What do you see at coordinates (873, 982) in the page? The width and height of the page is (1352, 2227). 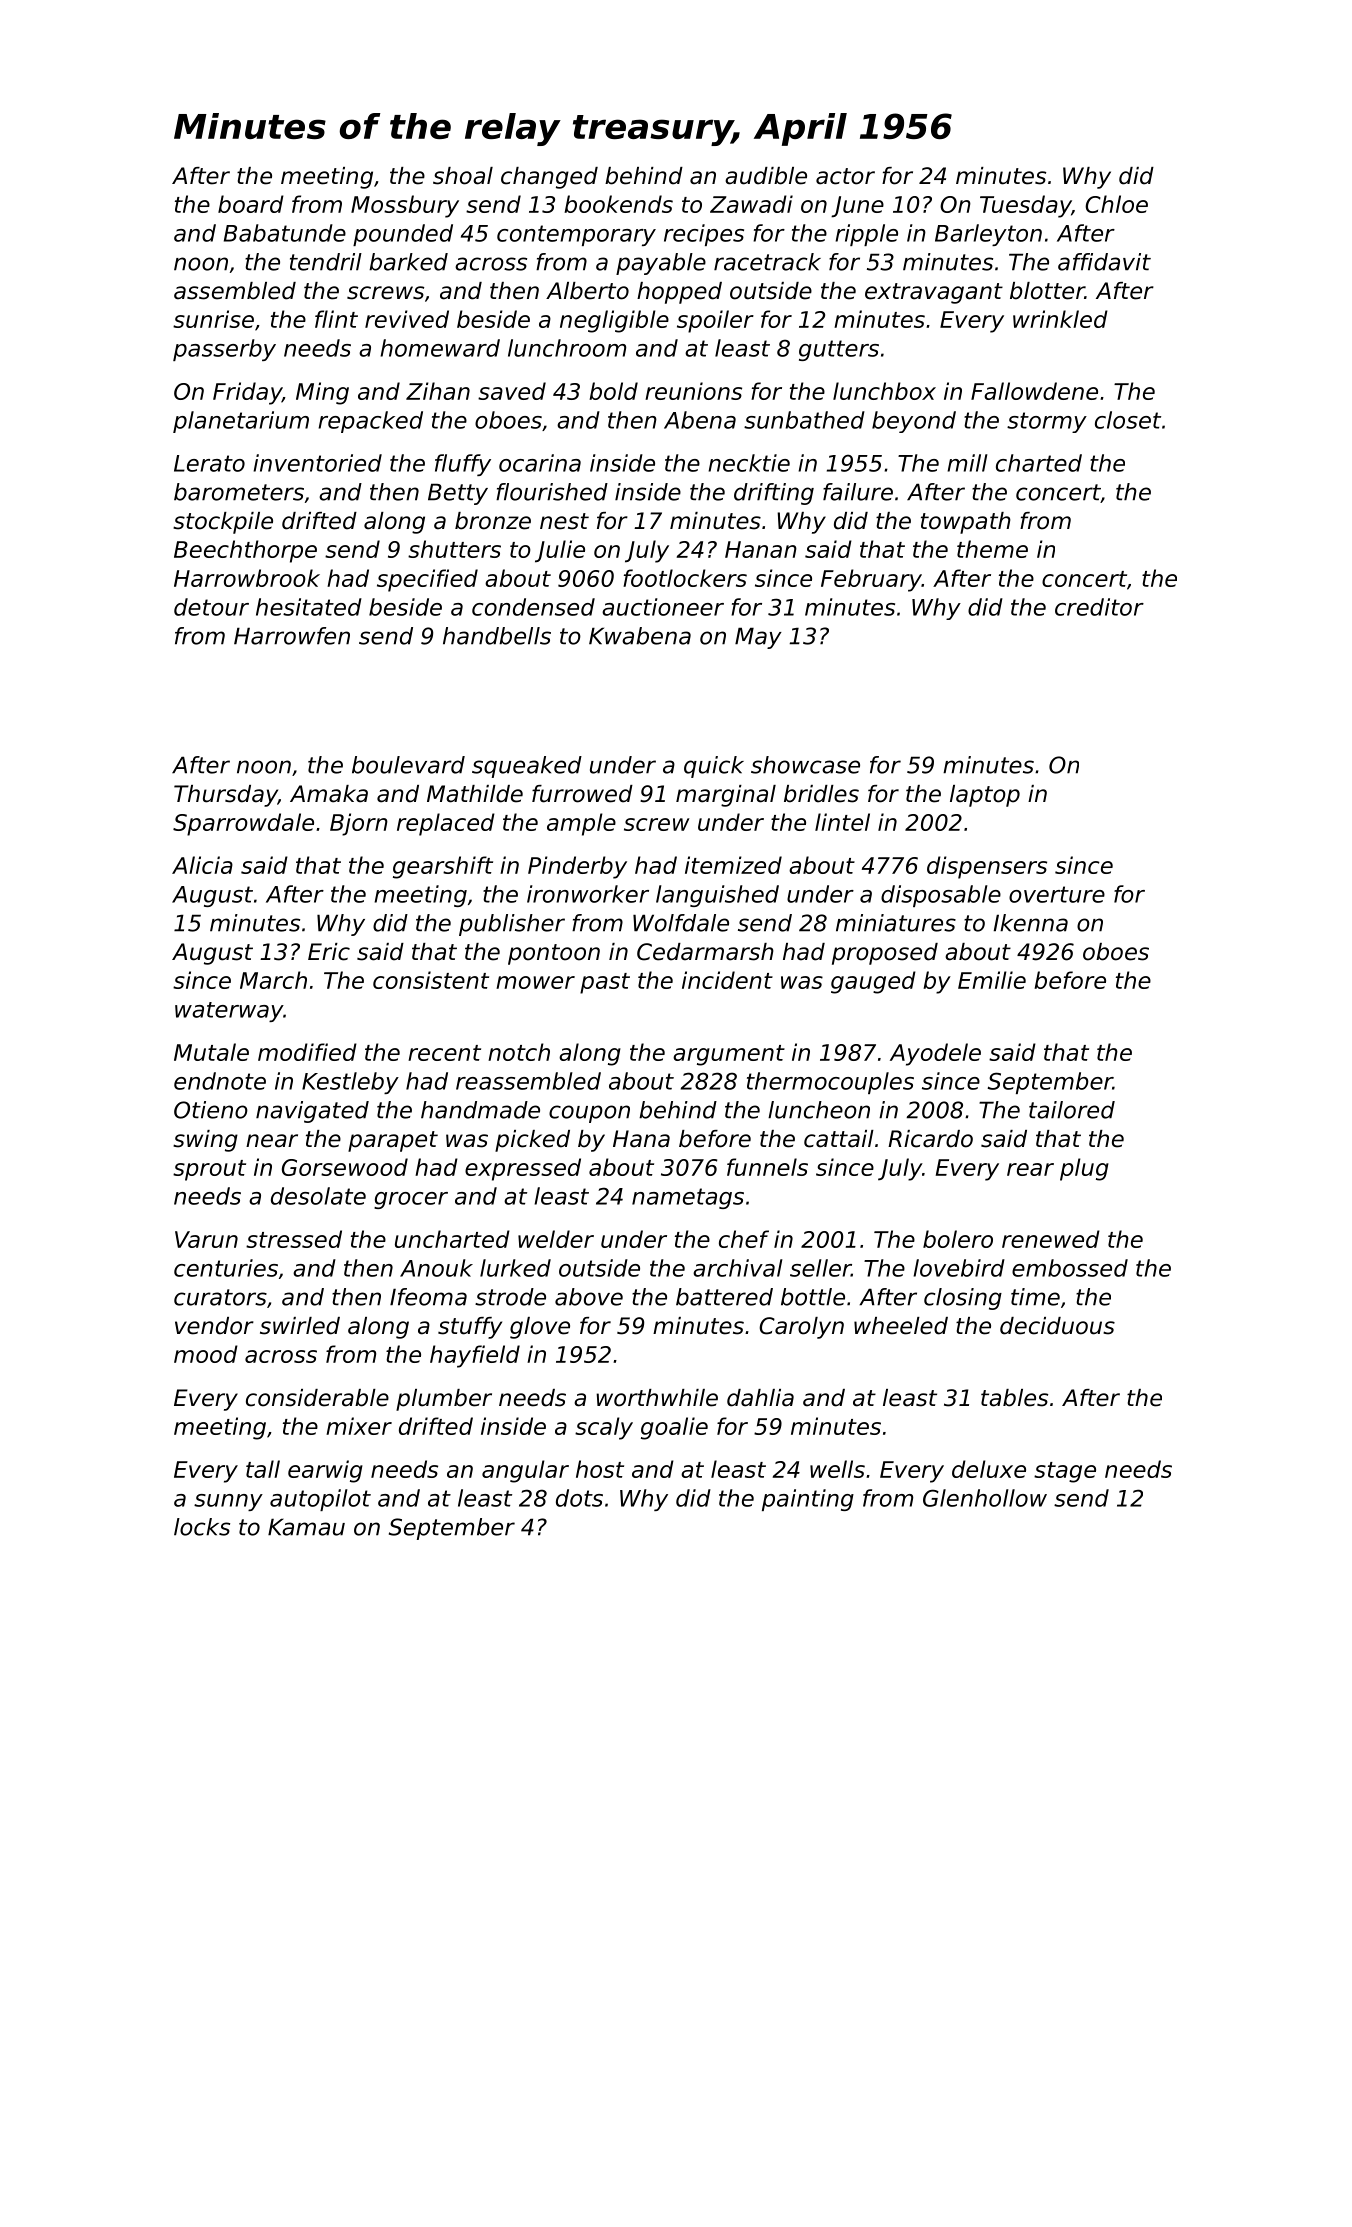 I see `gauged` at bounding box center [873, 982].
